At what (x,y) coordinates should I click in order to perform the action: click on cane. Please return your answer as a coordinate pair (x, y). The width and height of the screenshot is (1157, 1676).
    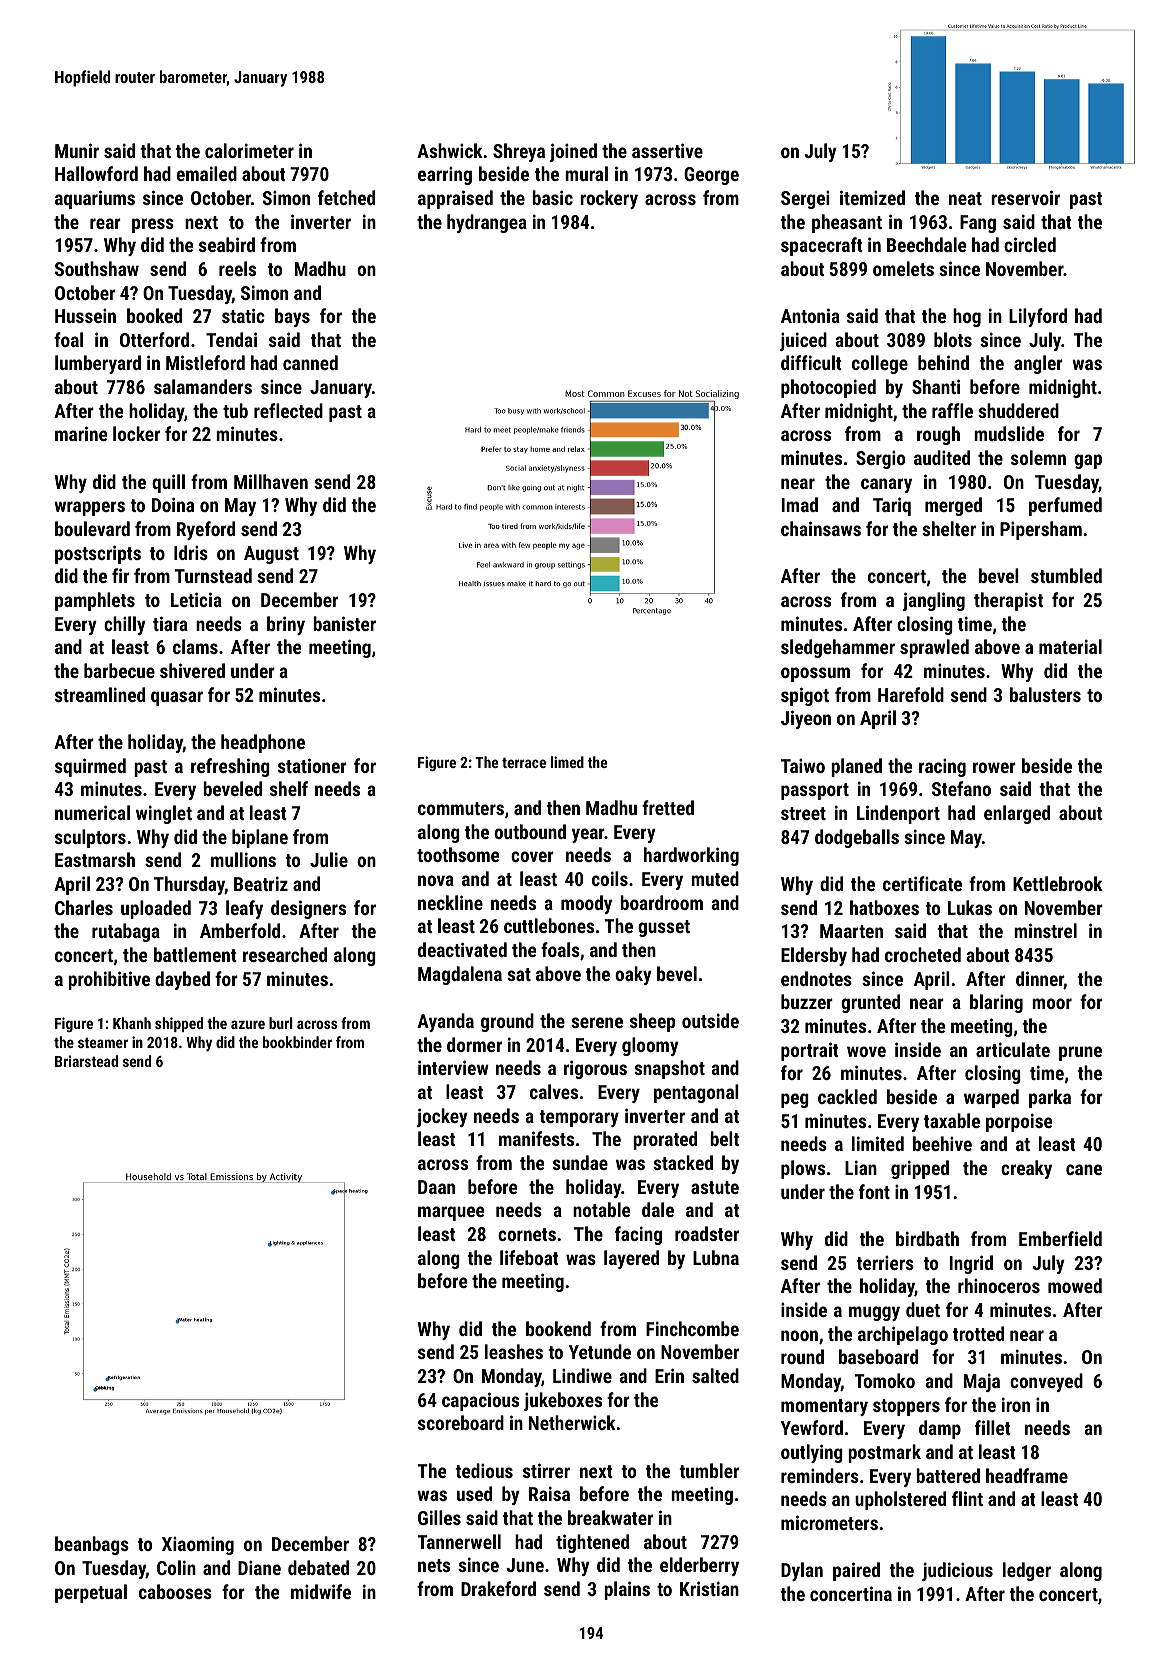
    Looking at the image, I should click on (1084, 1169).
